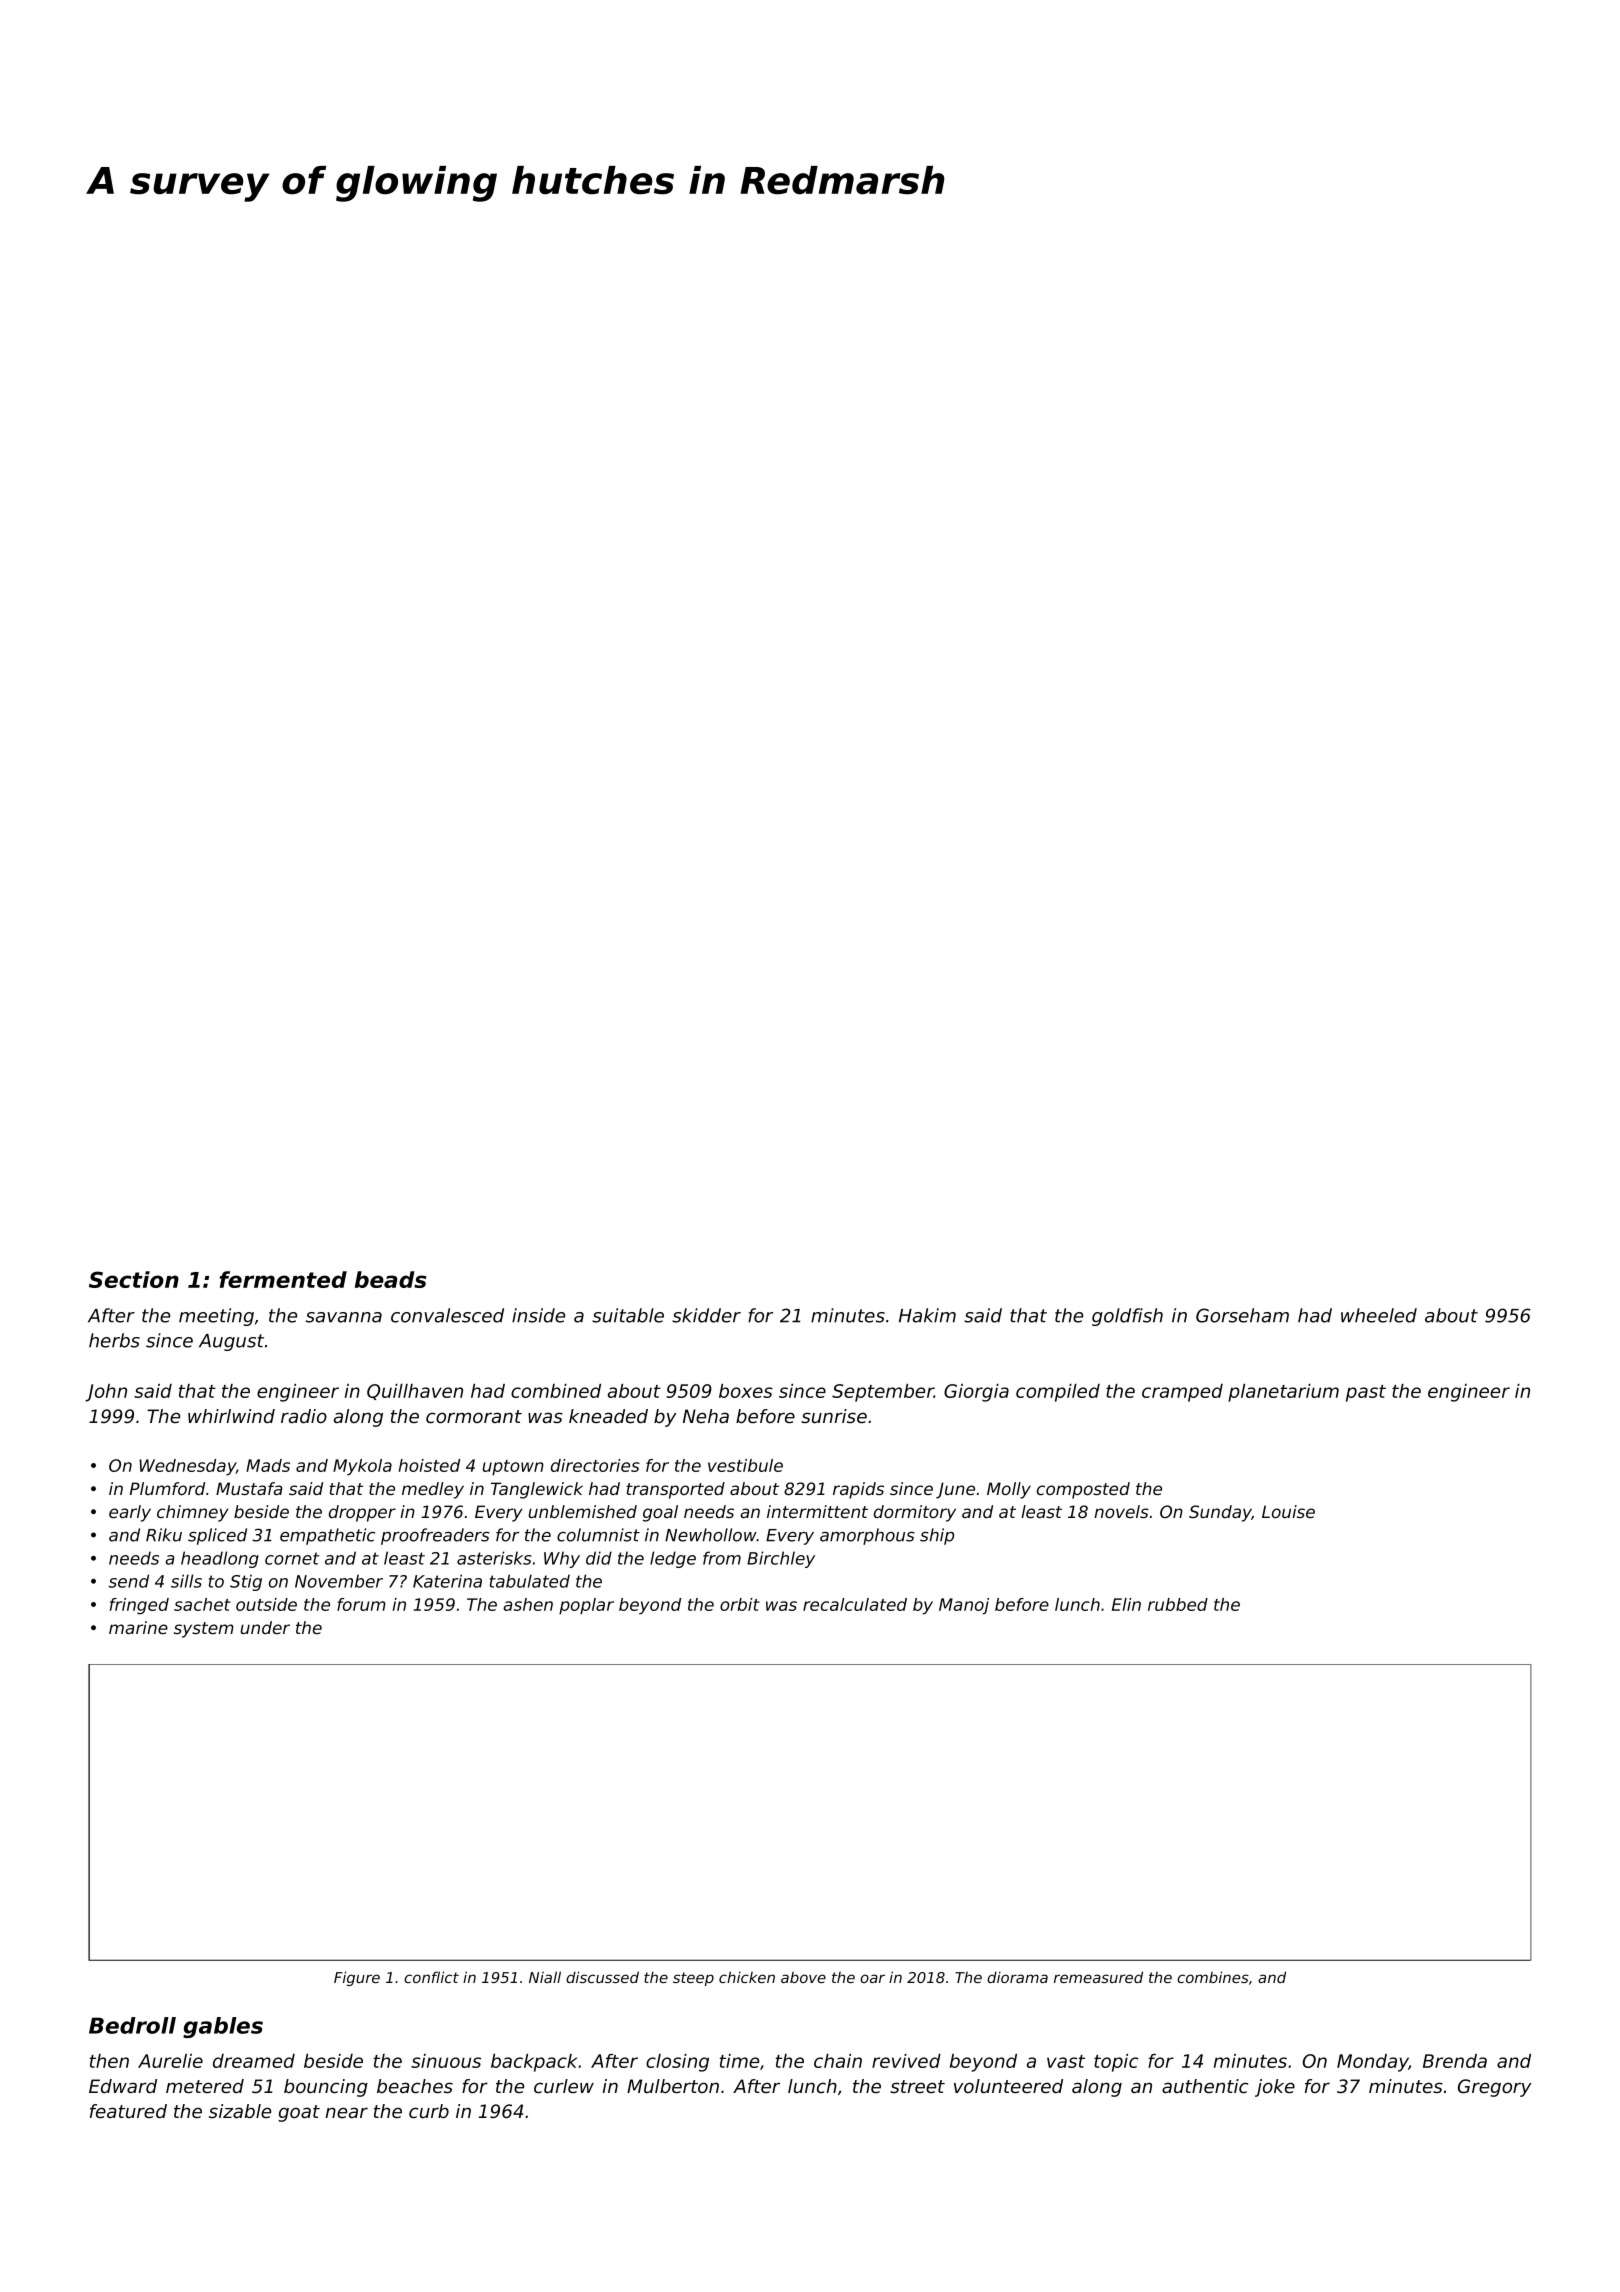 The height and width of the screenshot is (2292, 1620). I want to click on Hakim, so click(927, 1315).
